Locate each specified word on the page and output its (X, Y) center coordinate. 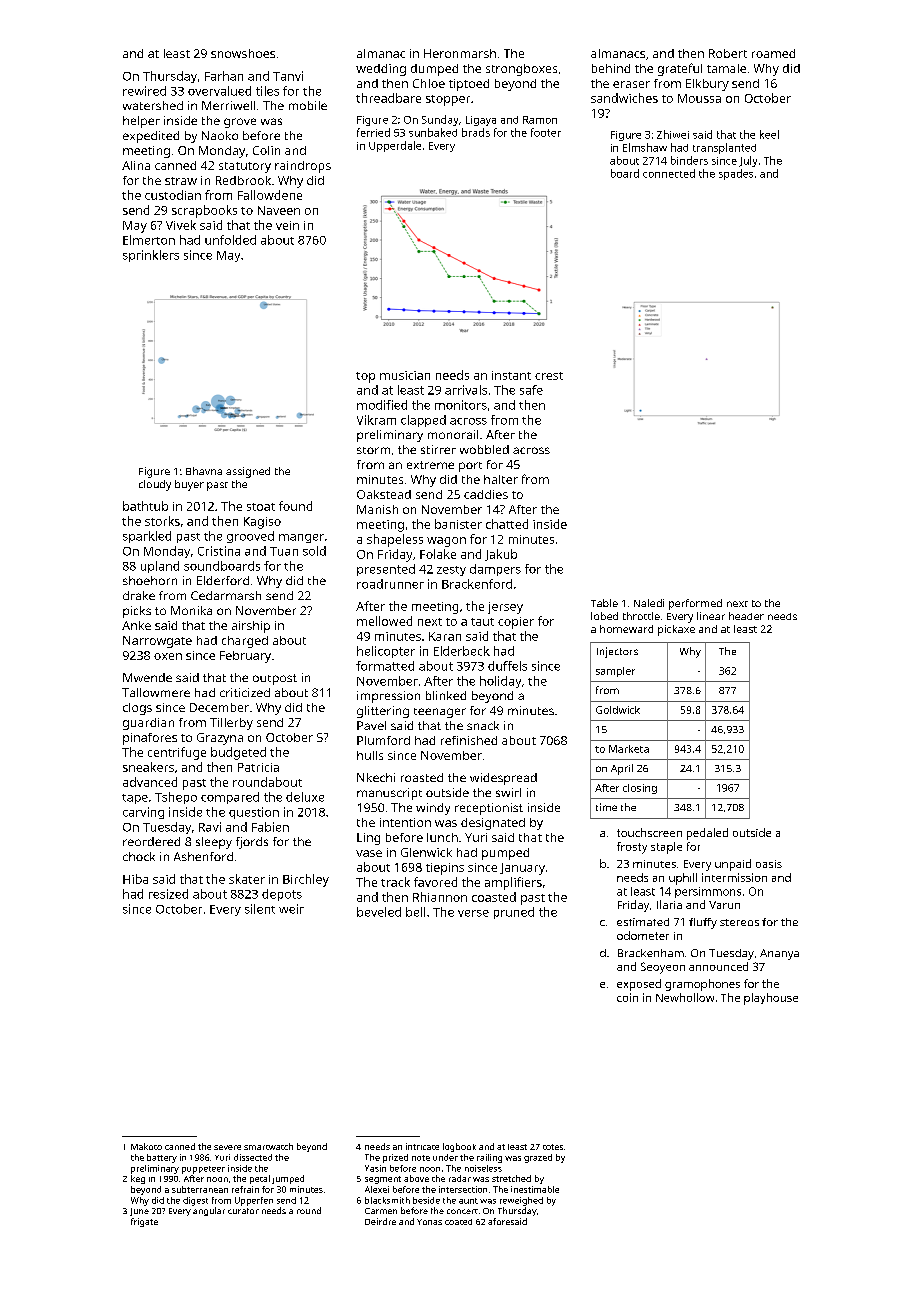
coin (627, 997)
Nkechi (376, 777)
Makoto (146, 1146)
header (746, 616)
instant (511, 375)
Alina (136, 165)
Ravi (210, 827)
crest (549, 376)
